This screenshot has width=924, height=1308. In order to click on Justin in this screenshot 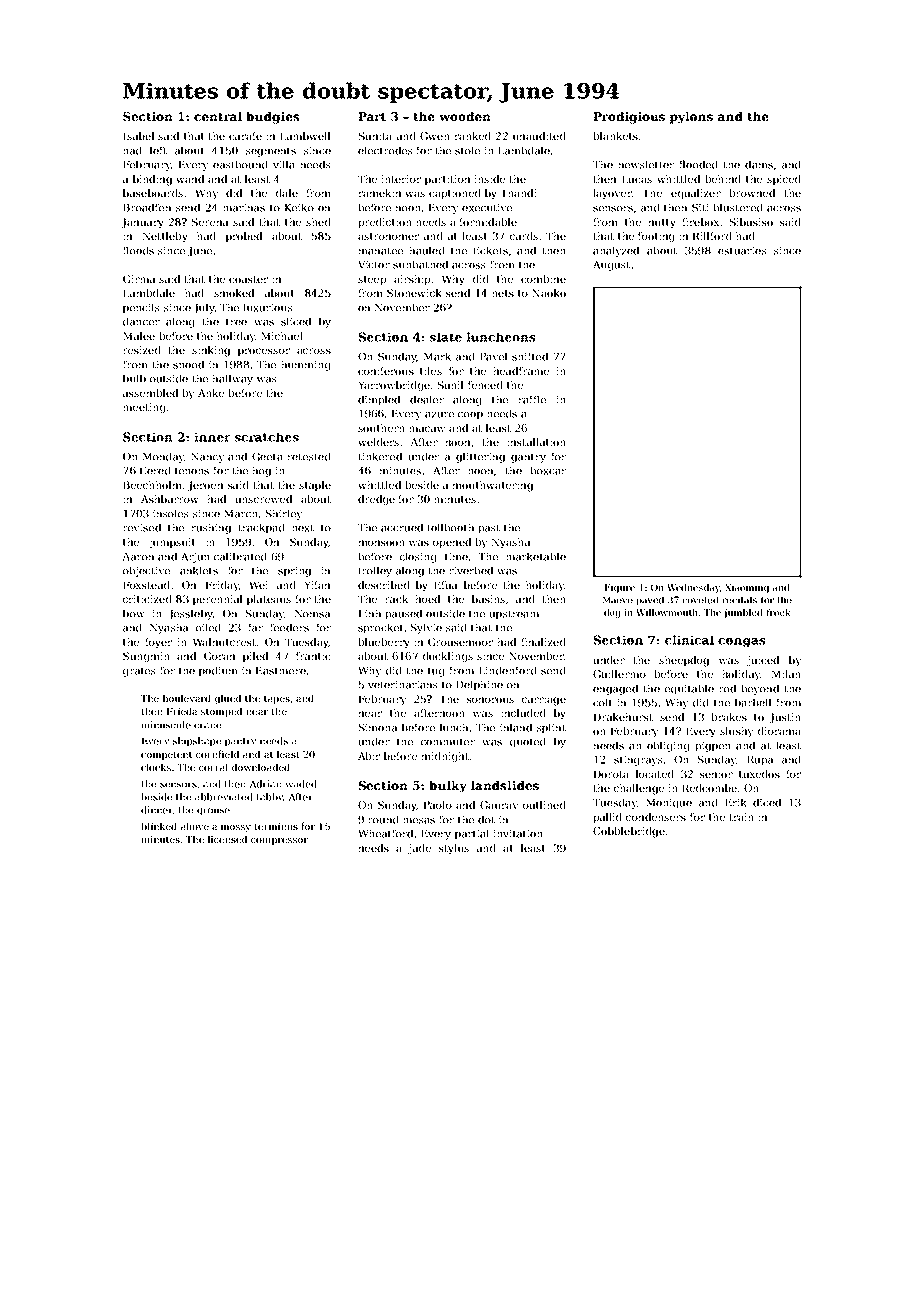, I will do `click(785, 718)`.
